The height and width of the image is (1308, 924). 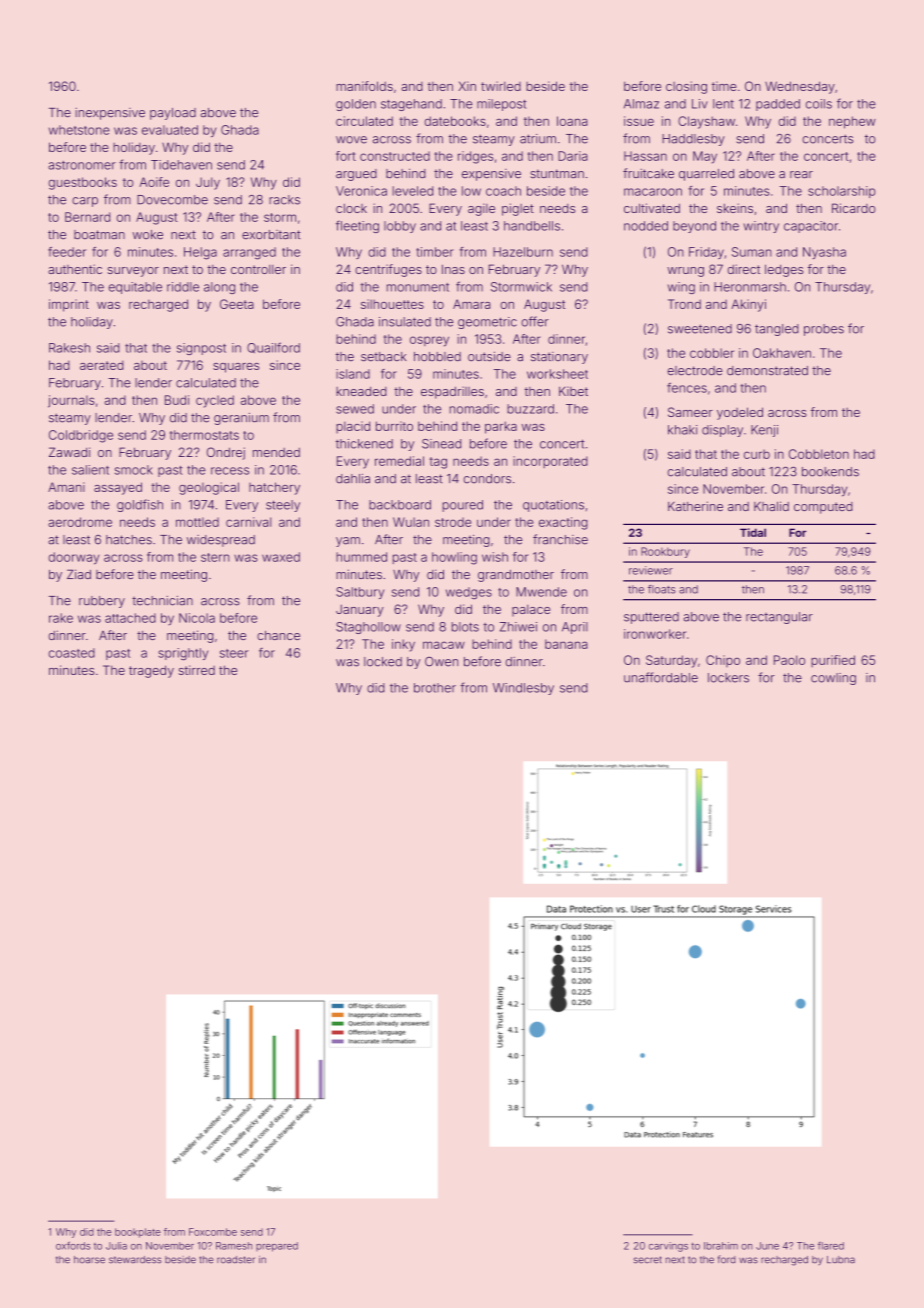 I want to click on geometric, so click(x=487, y=323).
